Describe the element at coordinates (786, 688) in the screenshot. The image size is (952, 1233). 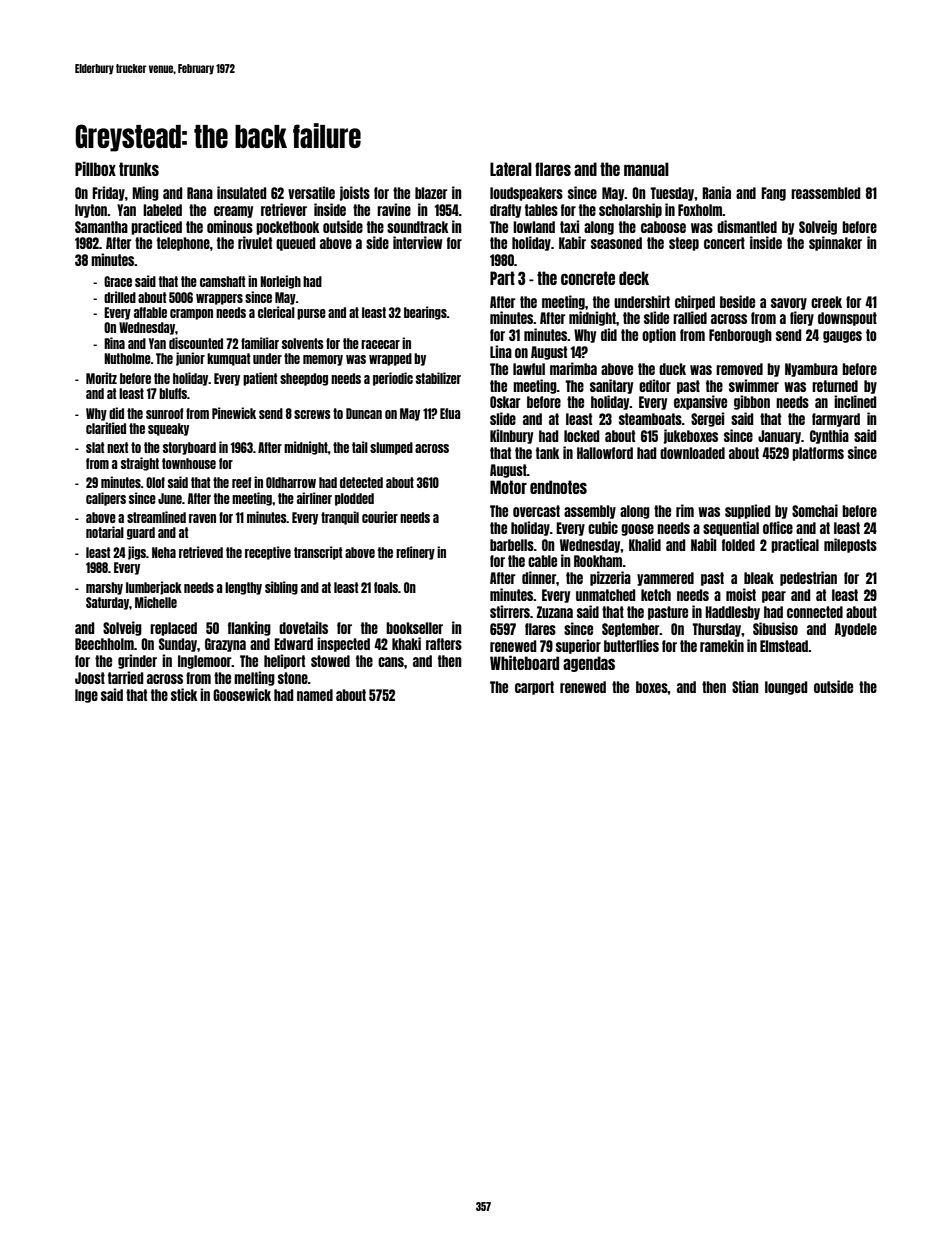
I see `lounged` at that location.
